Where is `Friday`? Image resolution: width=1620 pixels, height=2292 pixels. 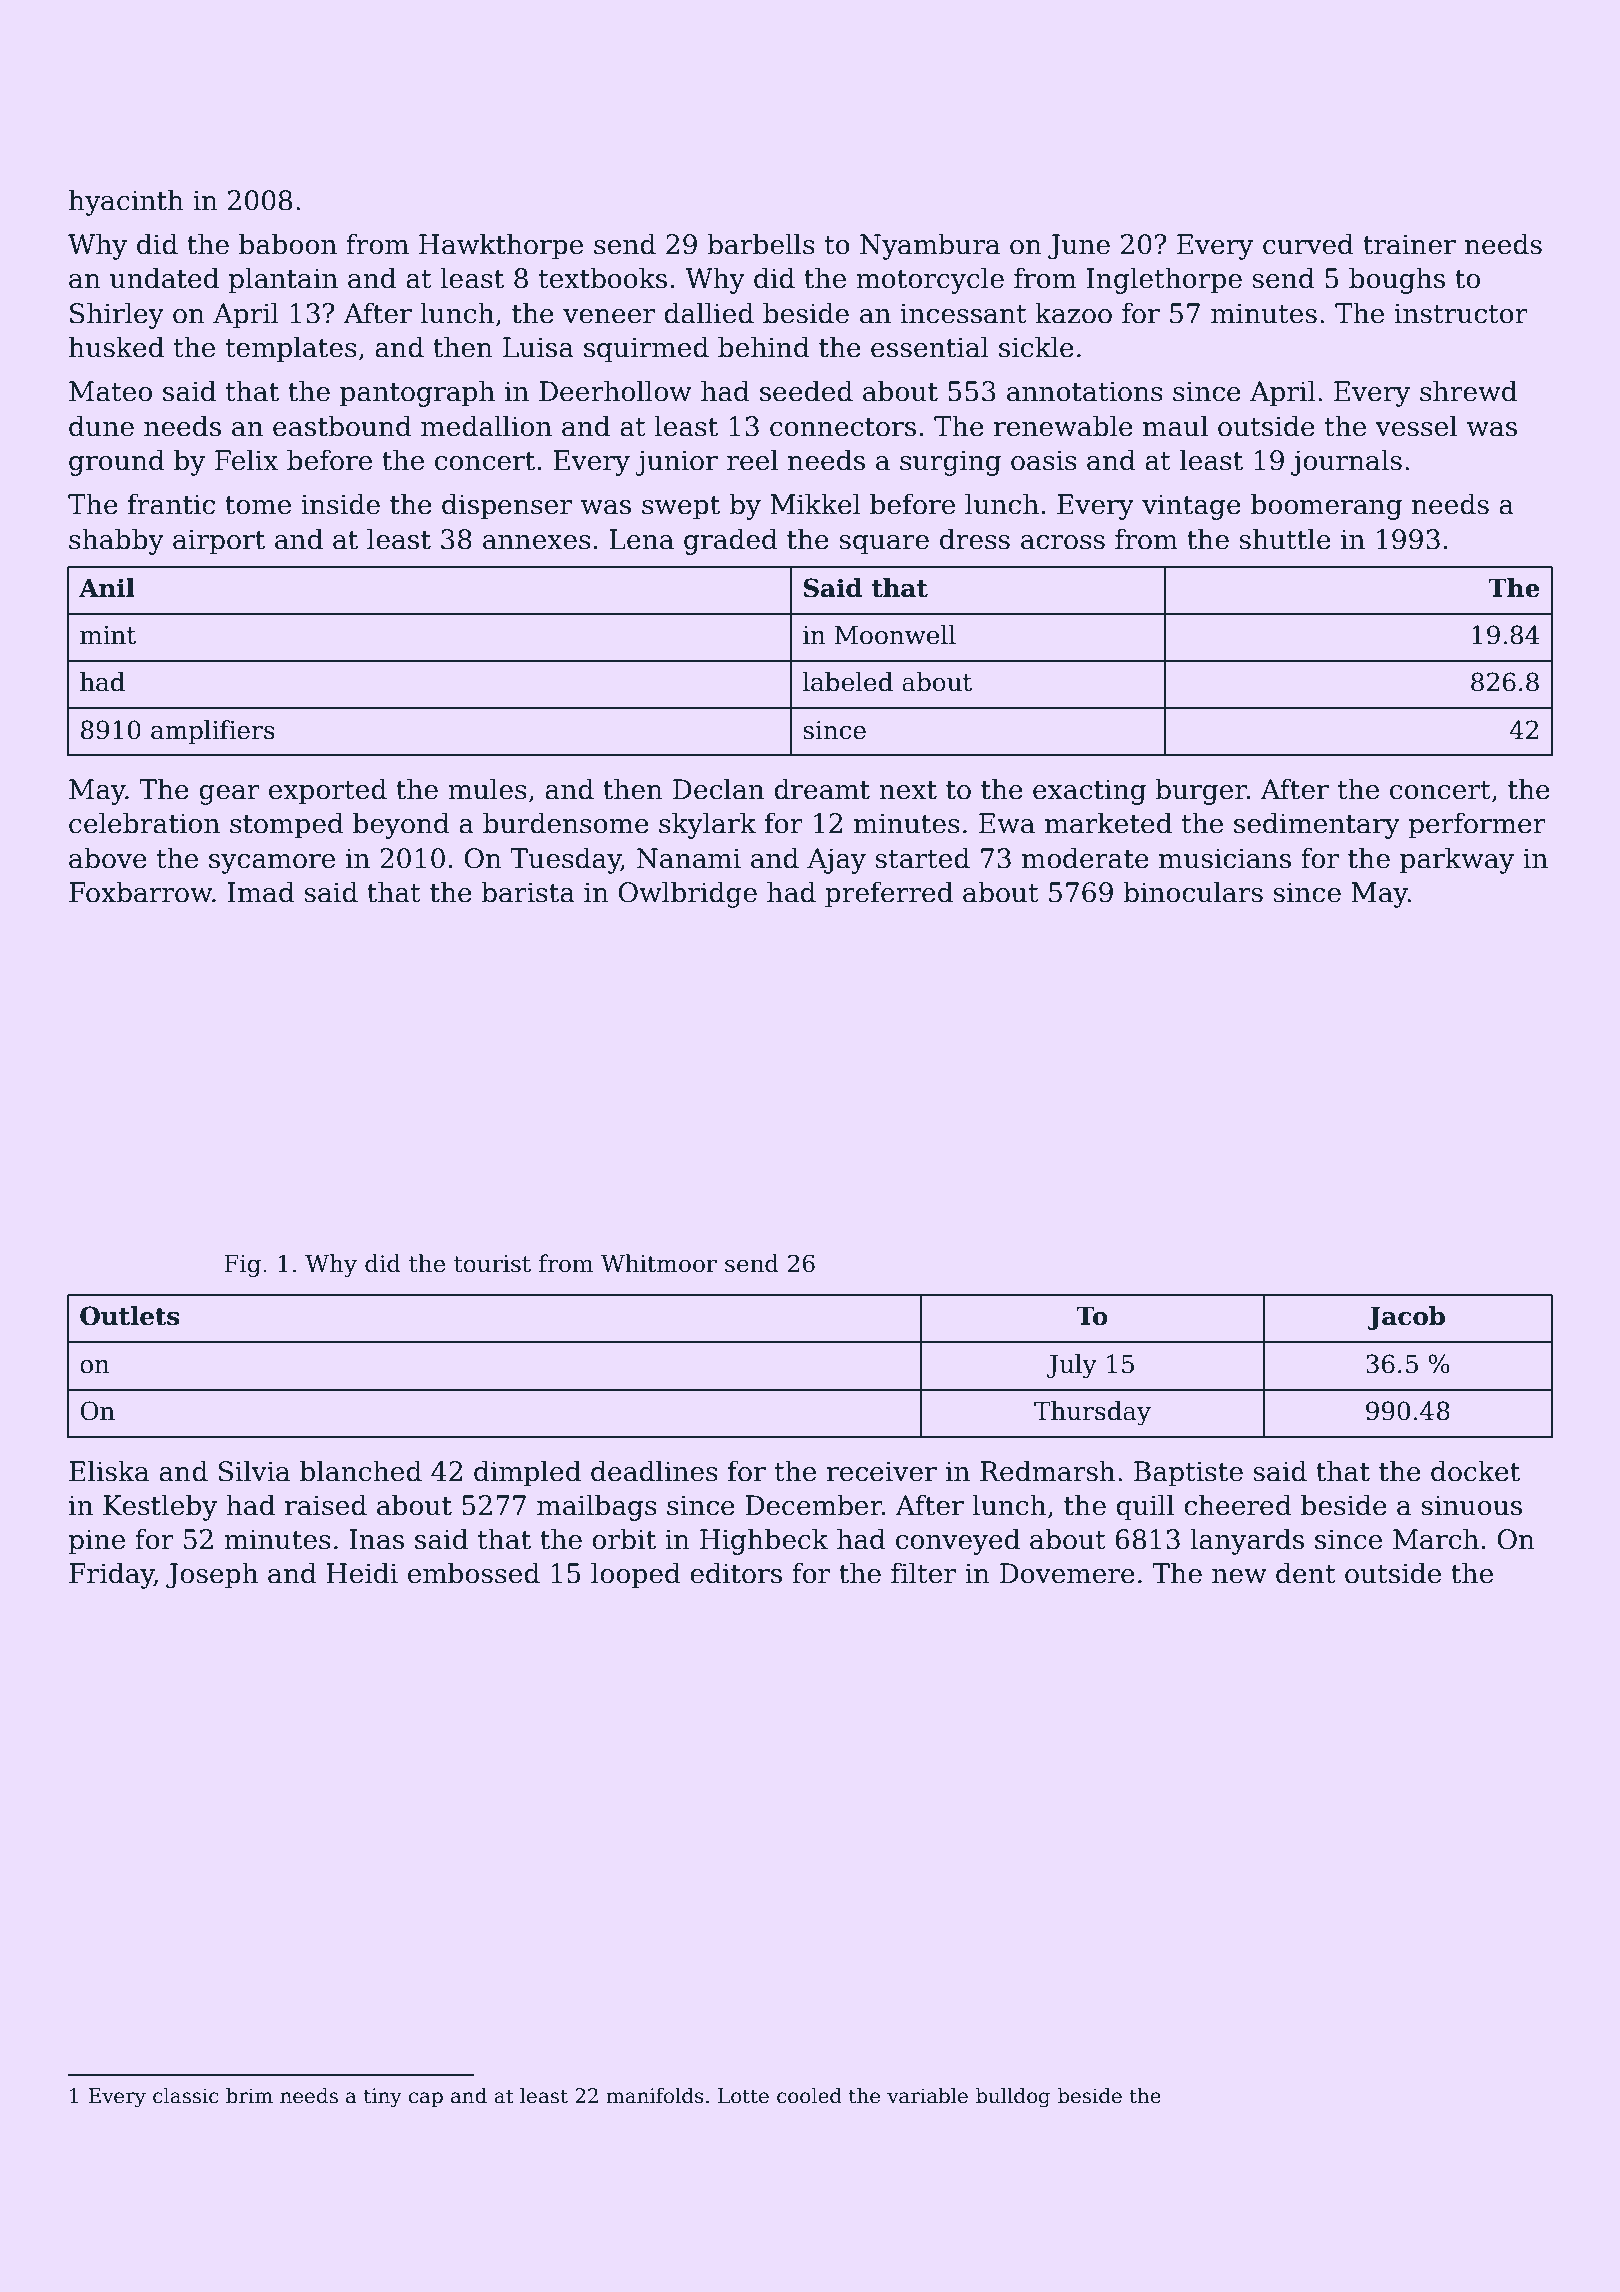 Friday is located at coordinates (111, 1575).
